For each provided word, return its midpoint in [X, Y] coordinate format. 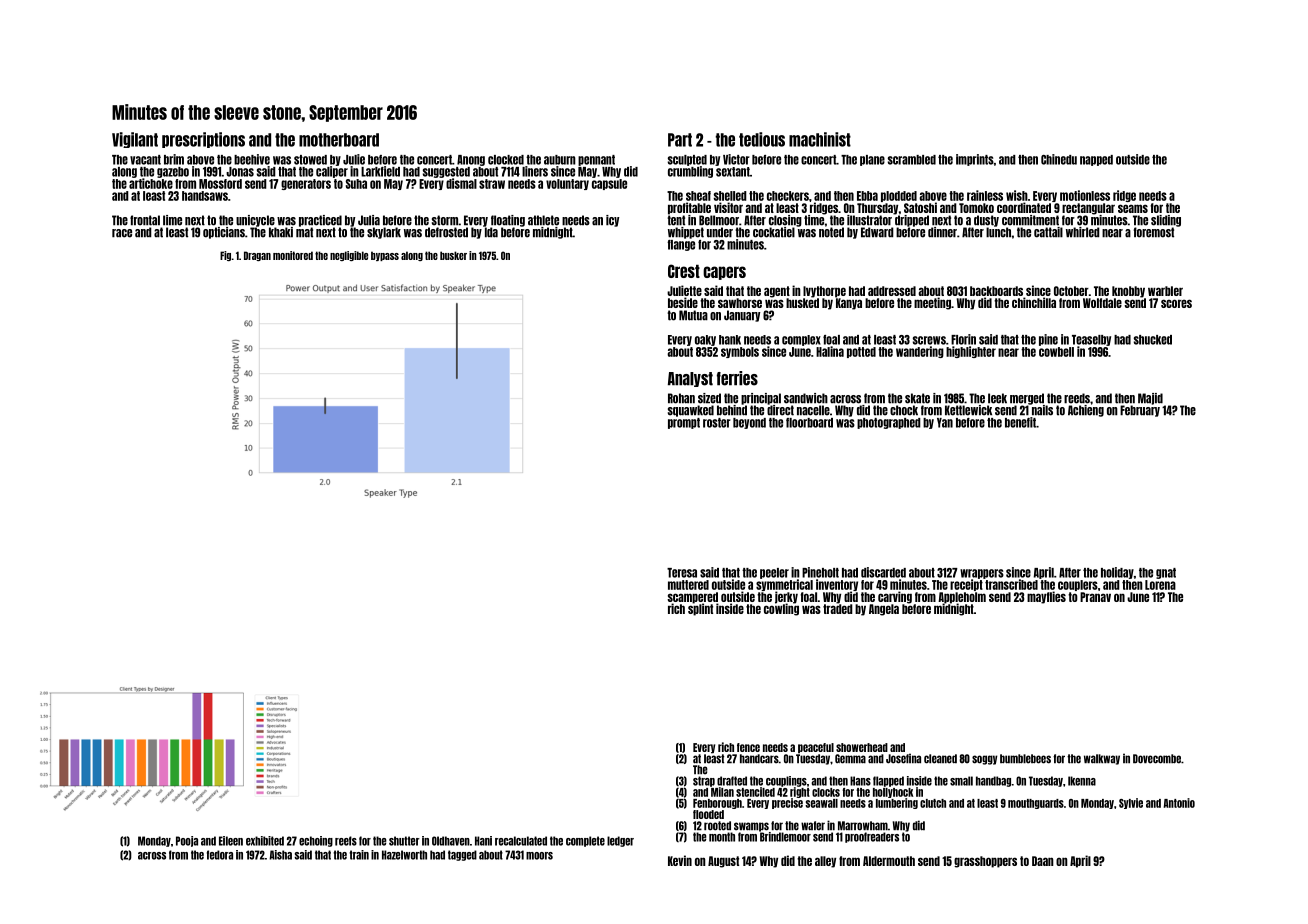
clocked [506, 160]
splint [700, 609]
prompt [684, 423]
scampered [692, 597]
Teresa [682, 573]
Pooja [187, 841]
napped [1096, 160]
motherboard [339, 140]
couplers [1078, 585]
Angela [884, 610]
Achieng [1086, 411]
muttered [688, 585]
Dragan [257, 256]
